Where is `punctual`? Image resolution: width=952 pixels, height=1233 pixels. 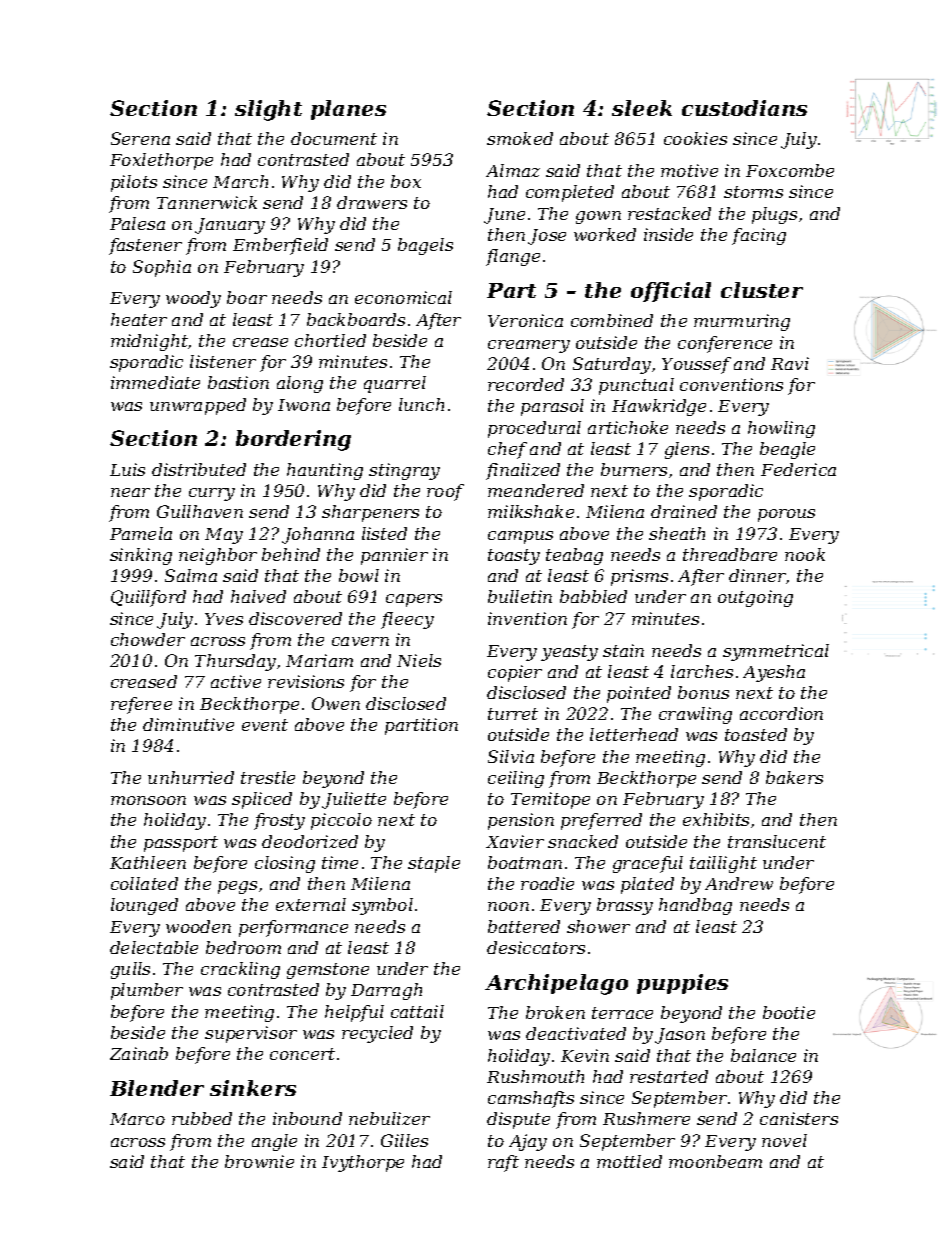 punctual is located at coordinates (636, 386).
